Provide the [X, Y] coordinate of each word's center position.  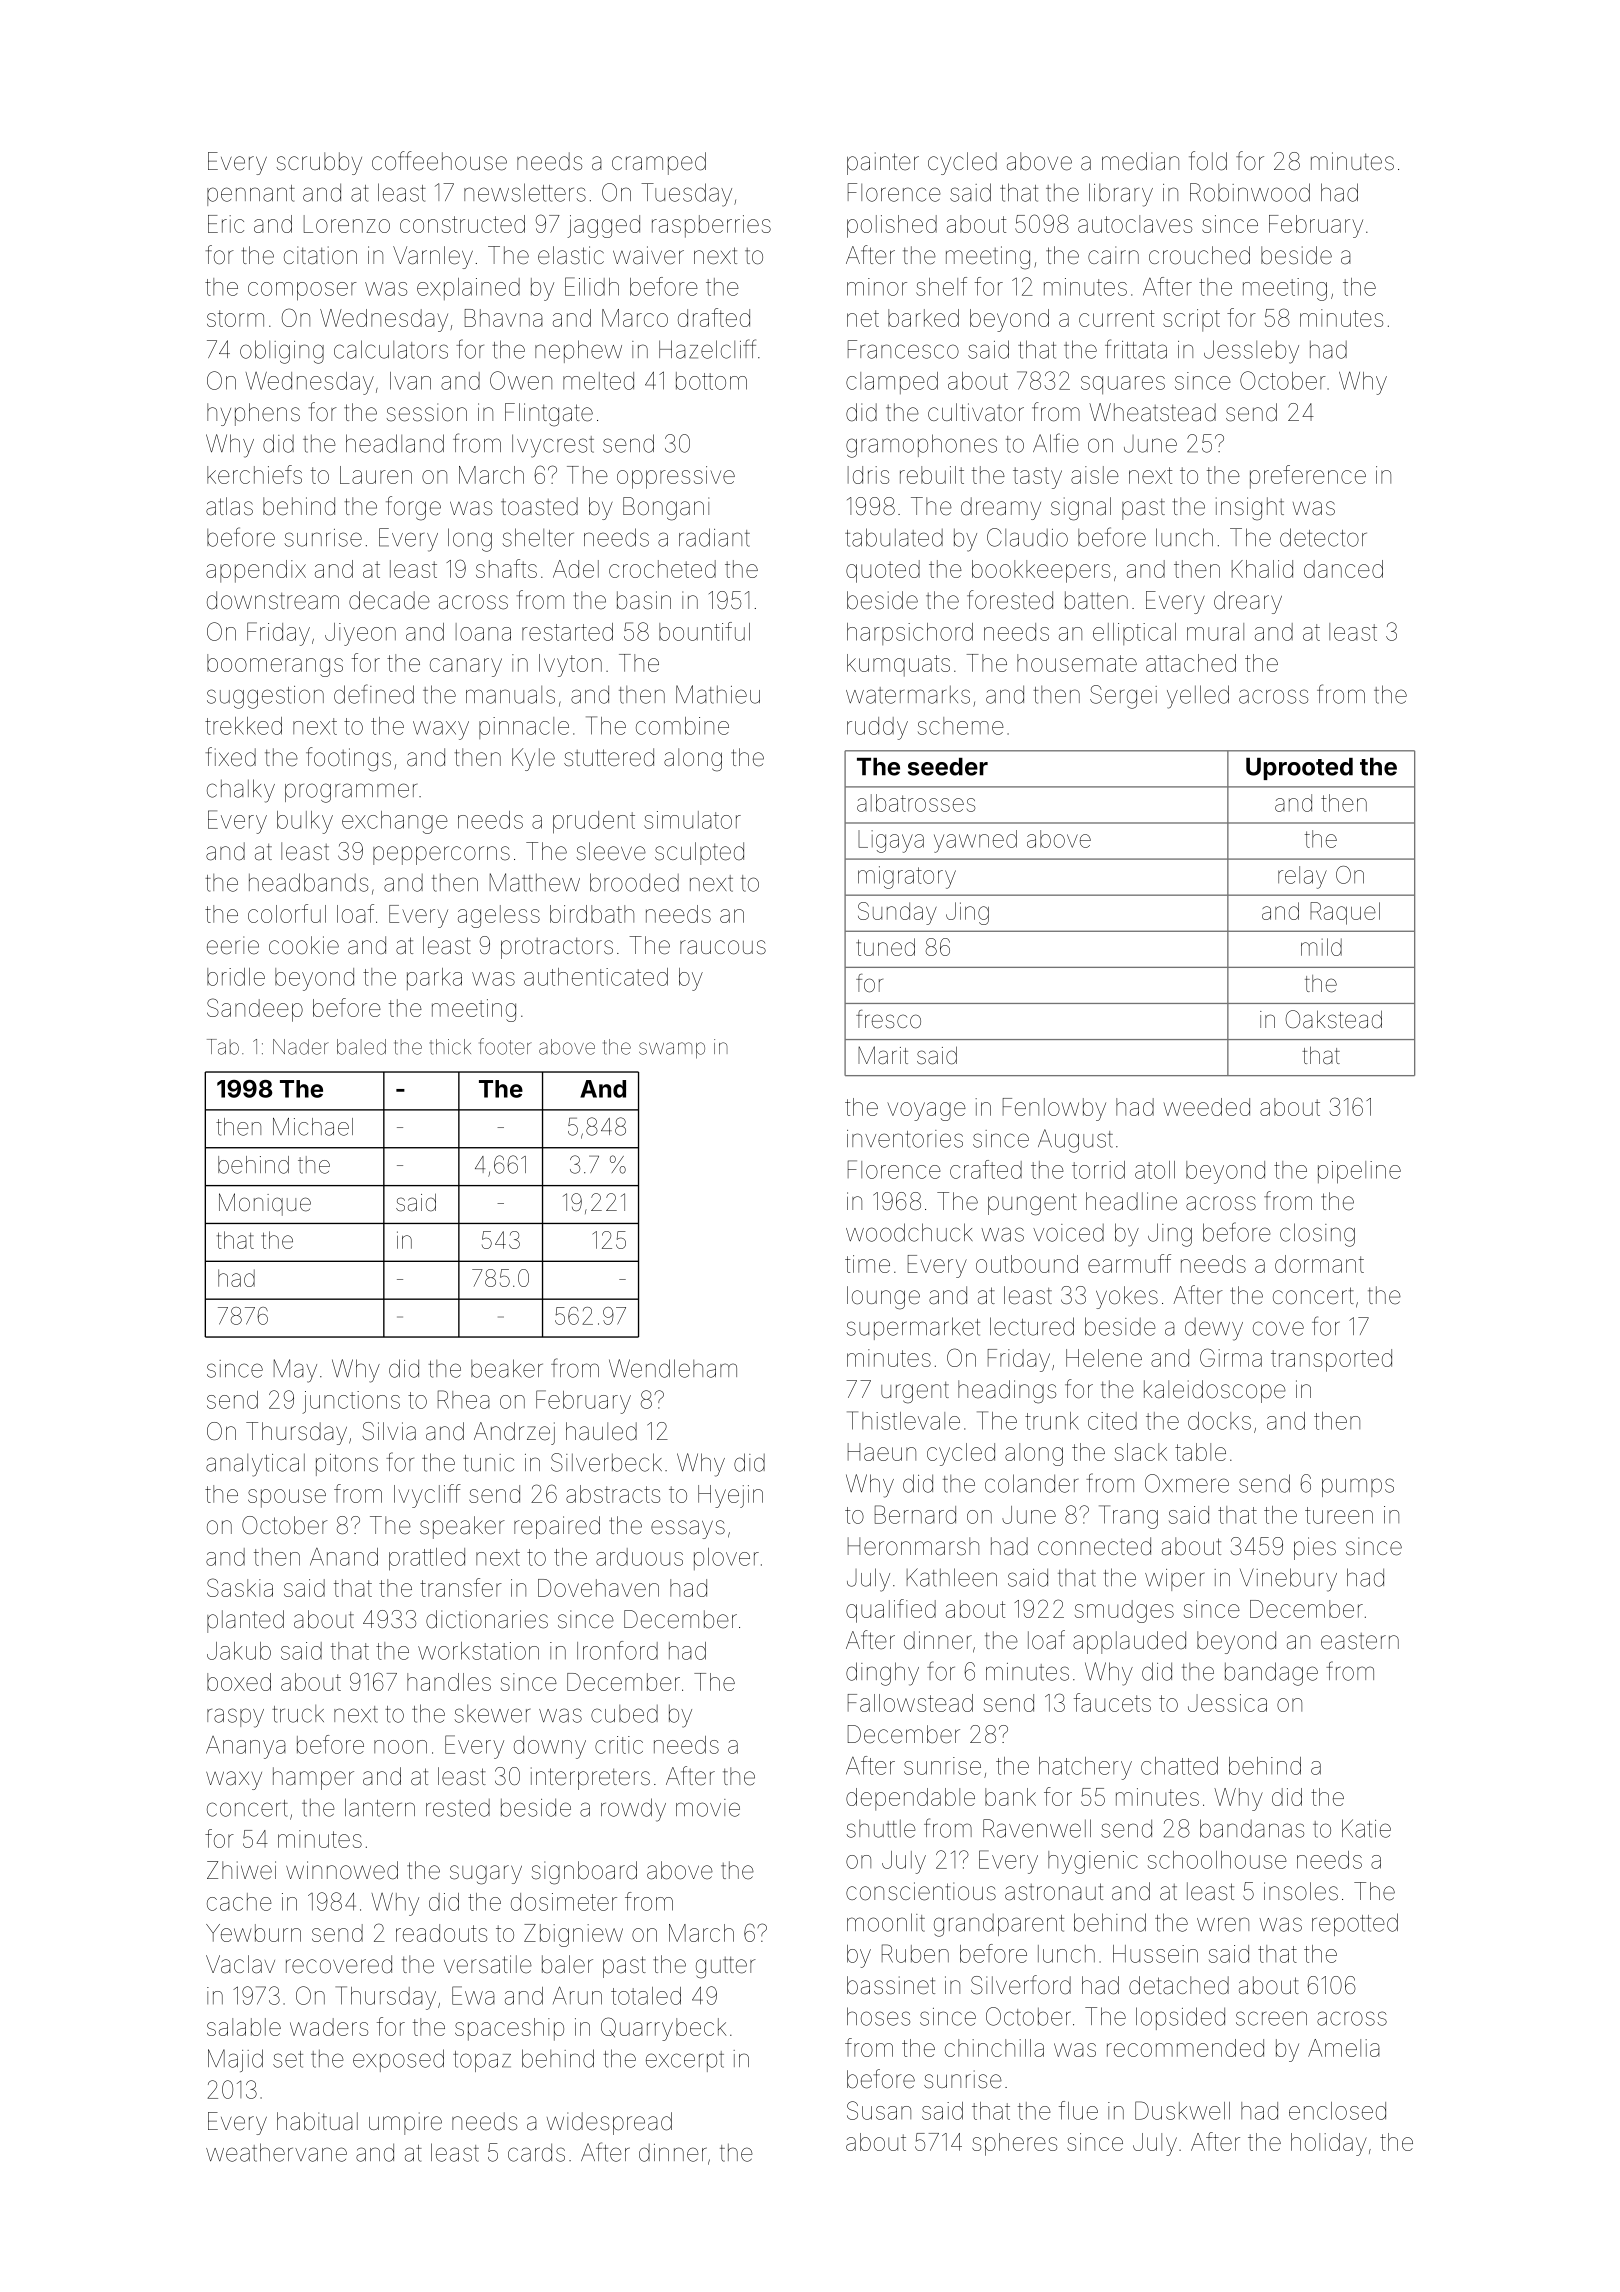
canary [466, 667]
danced [1343, 569]
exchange [395, 822]
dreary [1248, 602]
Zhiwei [241, 1870]
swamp [672, 1050]
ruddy [877, 728]
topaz [482, 2061]
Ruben [915, 1953]
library [1121, 195]
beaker [507, 1368]
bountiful [704, 631]
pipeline [1359, 1172]
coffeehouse [439, 161]
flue [1078, 2110]
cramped [659, 163]
